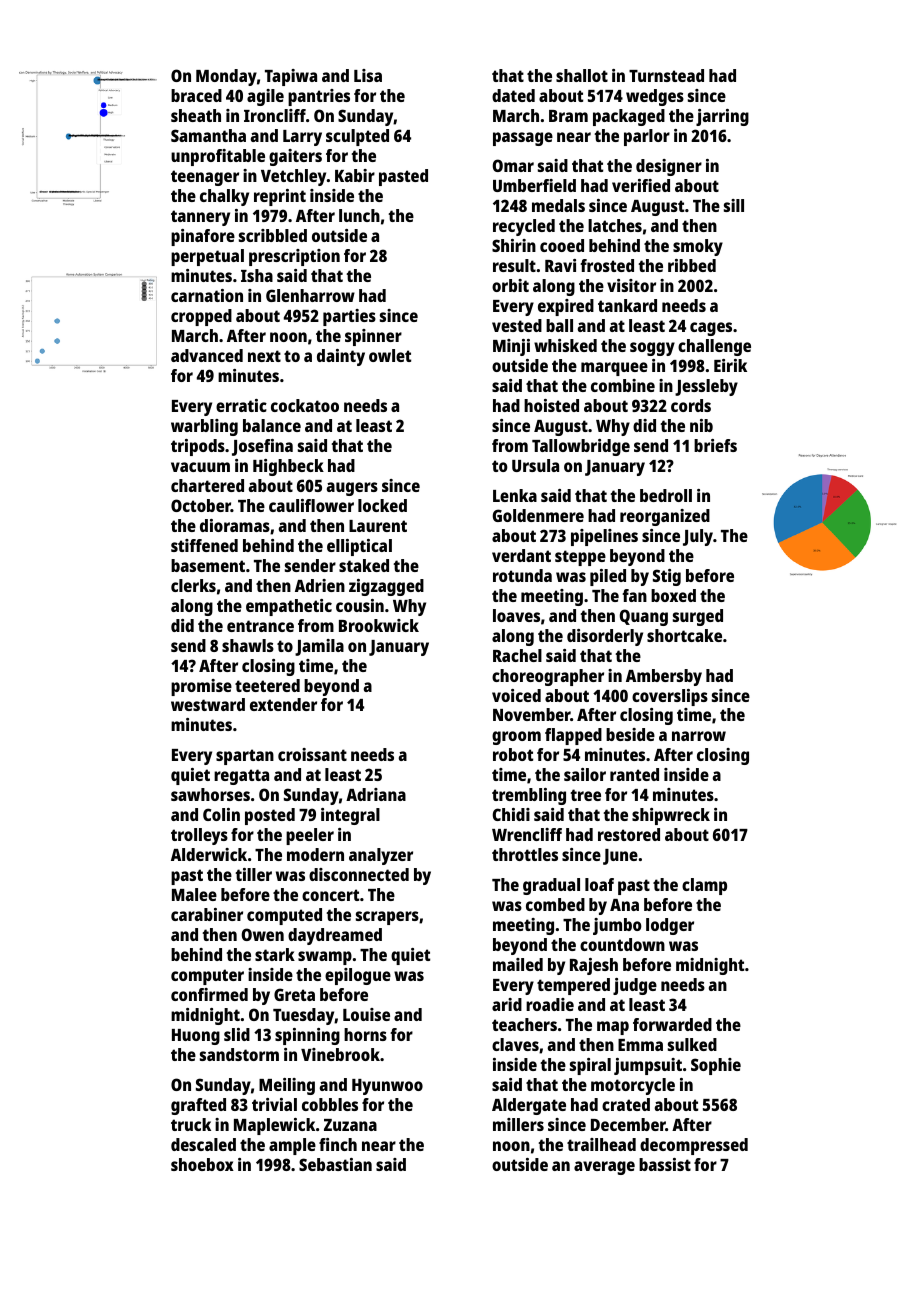 The width and height of the document is (924, 1311). I want to click on Ursula, so click(535, 465).
